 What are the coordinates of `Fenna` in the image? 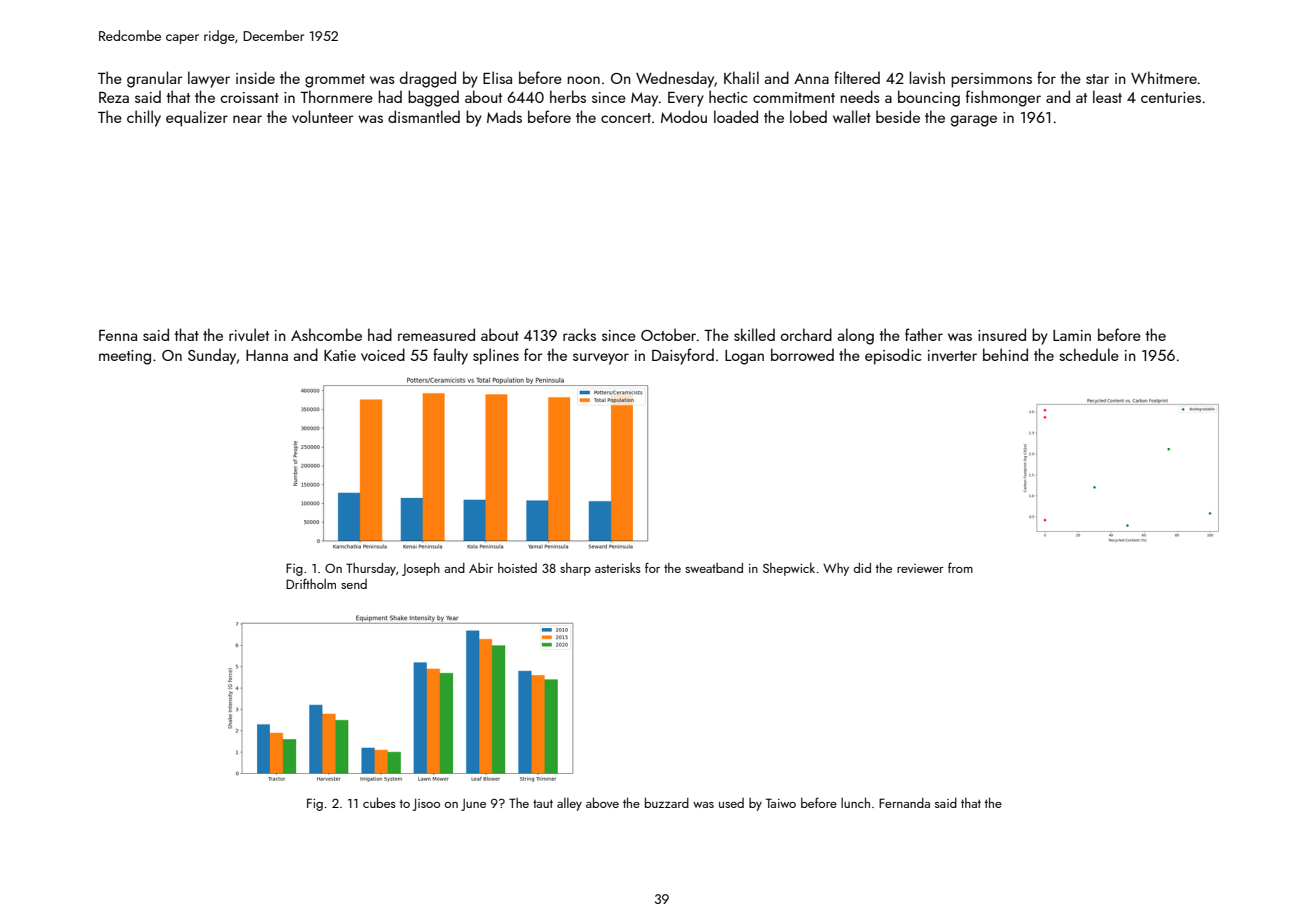 It's located at (118, 335).
